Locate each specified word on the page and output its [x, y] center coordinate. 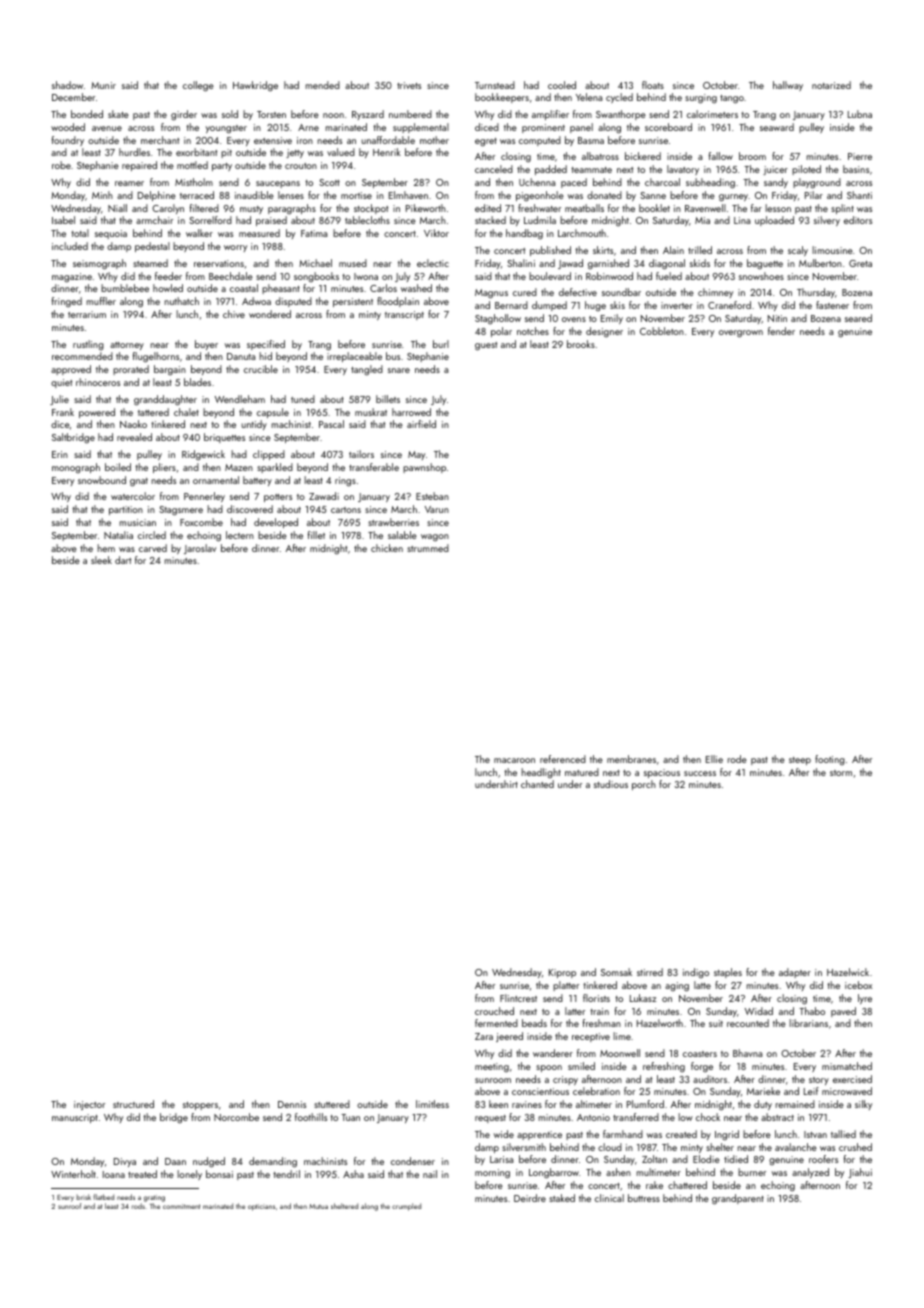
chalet [186, 412]
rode [737, 759]
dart [123, 560]
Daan [175, 1161]
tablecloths [367, 220]
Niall [117, 208]
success [700, 773]
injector [89, 1105]
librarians [808, 1023]
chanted [537, 784]
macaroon [514, 760]
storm [841, 773]
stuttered [332, 1104]
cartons [346, 510]
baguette [765, 264]
